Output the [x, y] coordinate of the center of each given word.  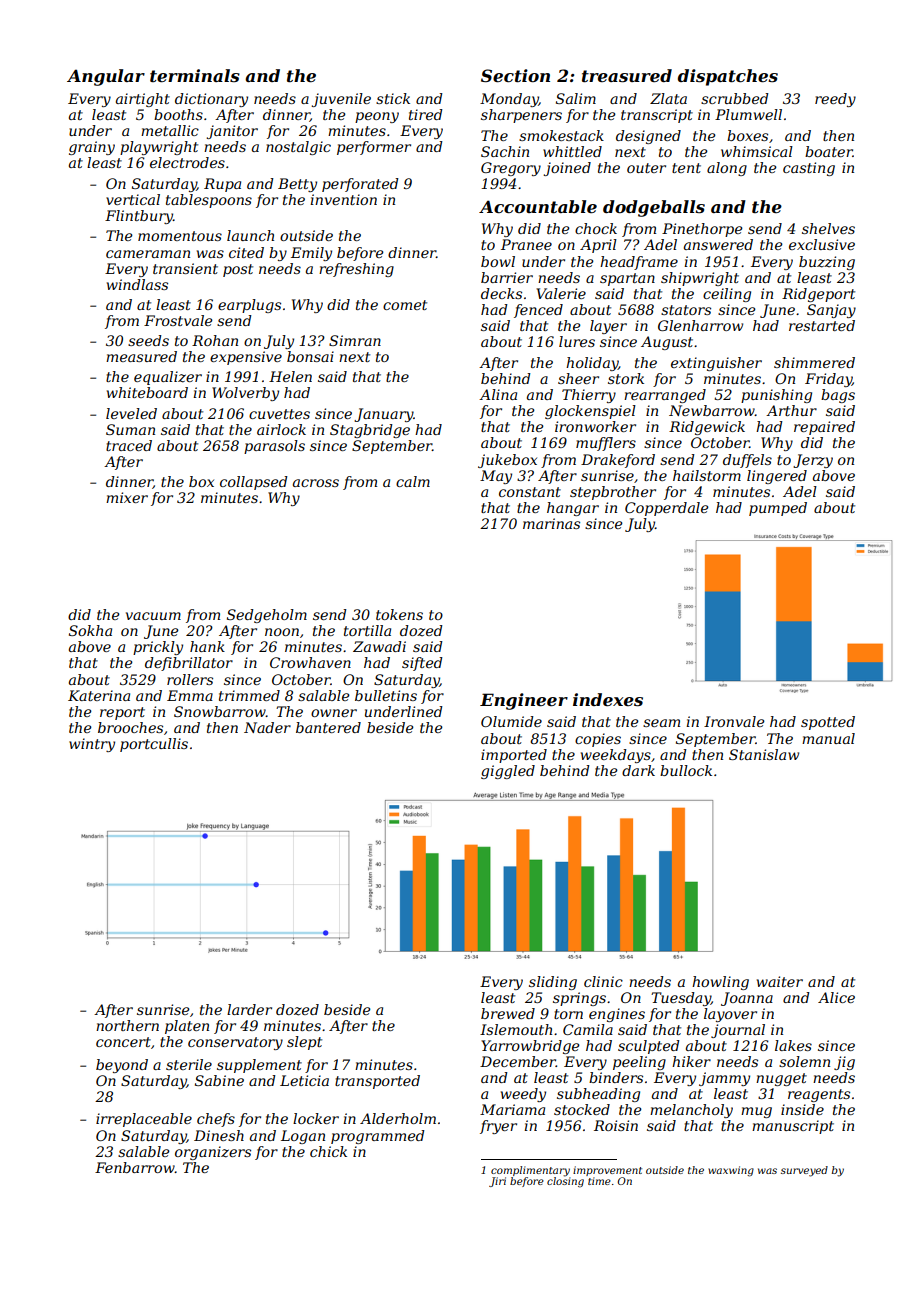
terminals [195, 75]
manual [828, 738]
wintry [92, 745]
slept [304, 1043]
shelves [828, 228]
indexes [608, 699]
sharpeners [521, 116]
